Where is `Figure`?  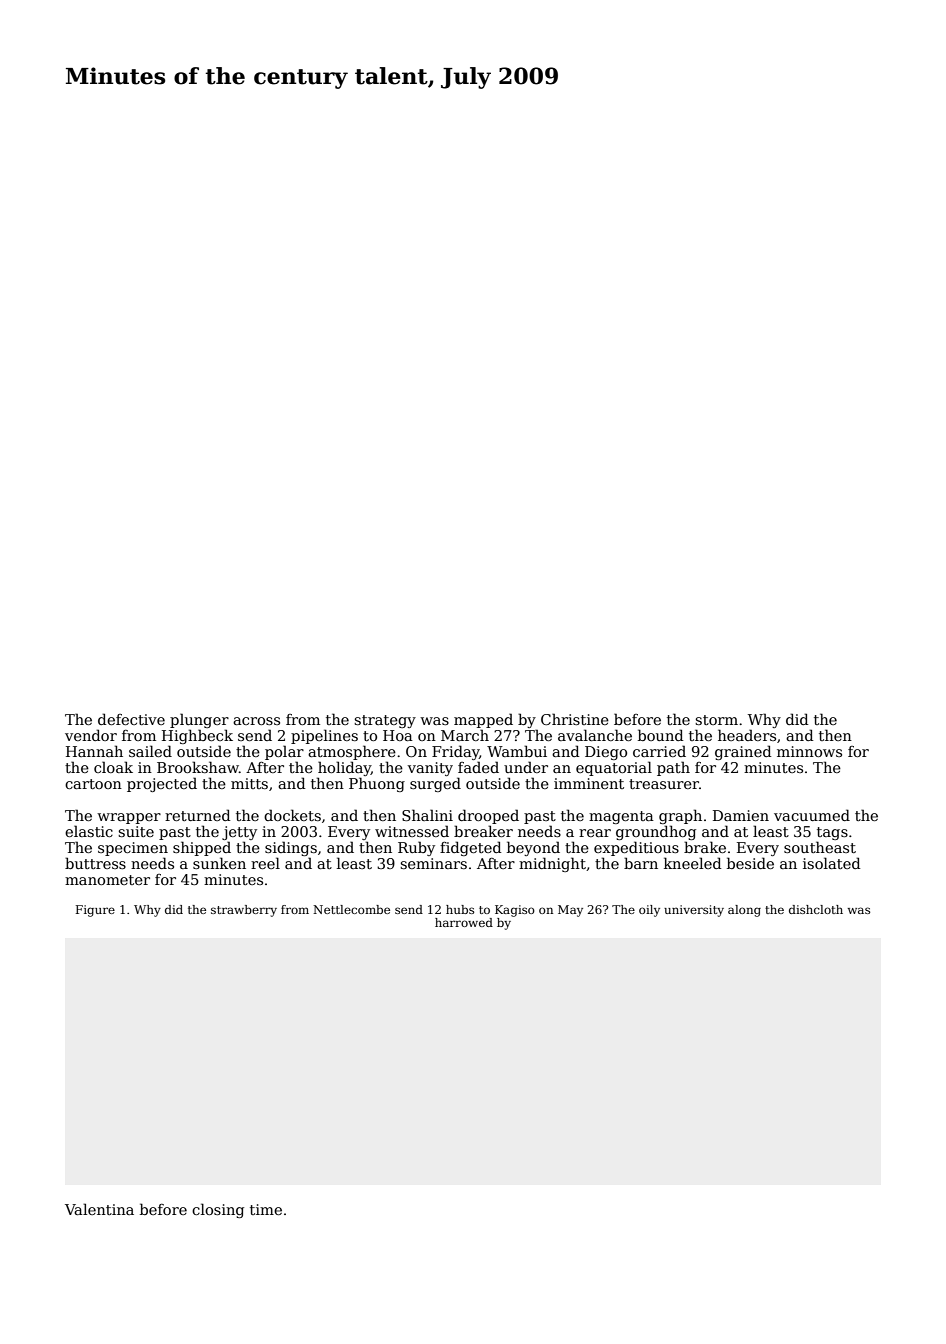 Figure is located at coordinates (95, 911).
